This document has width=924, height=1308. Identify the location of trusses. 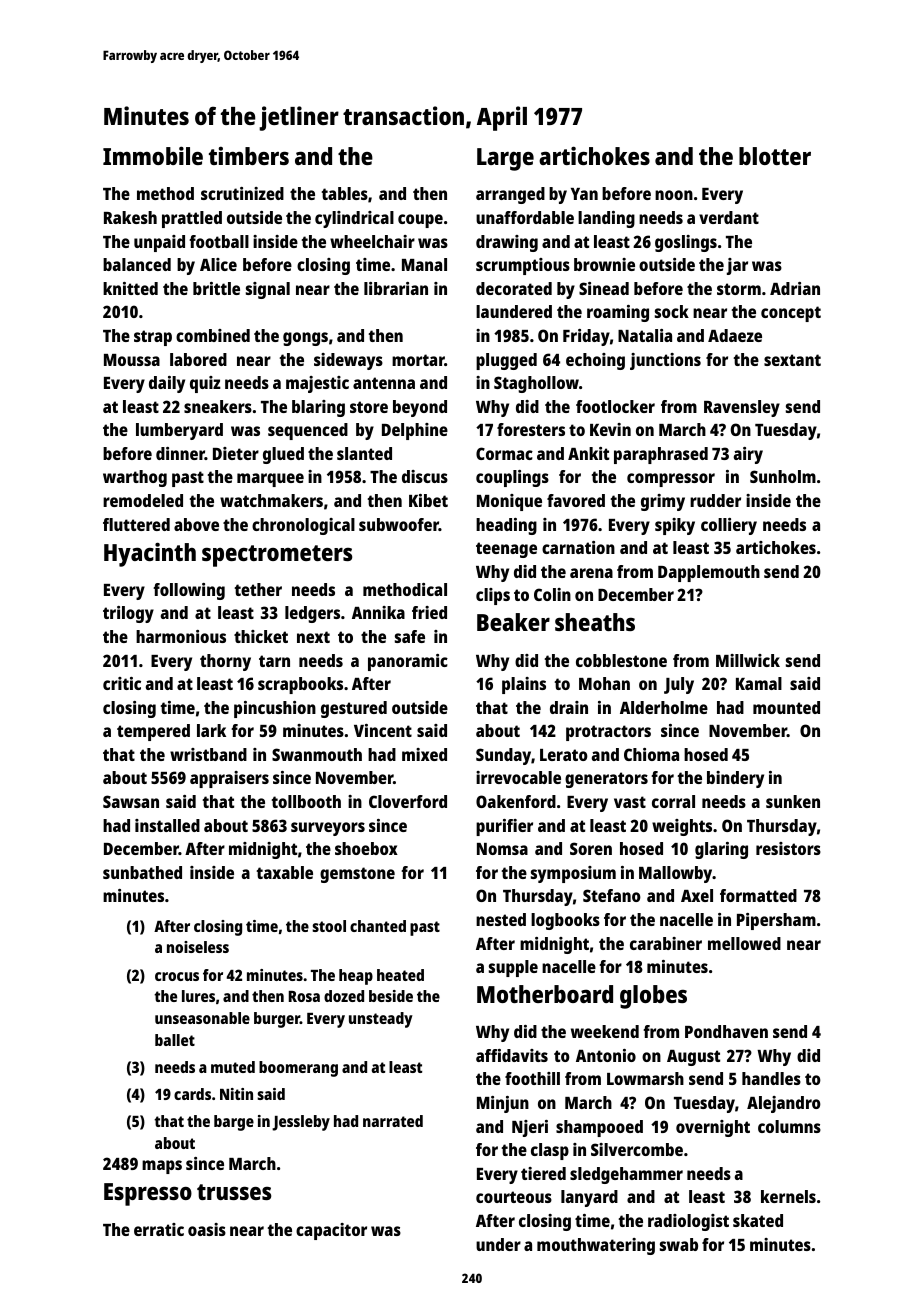
(234, 1192).
